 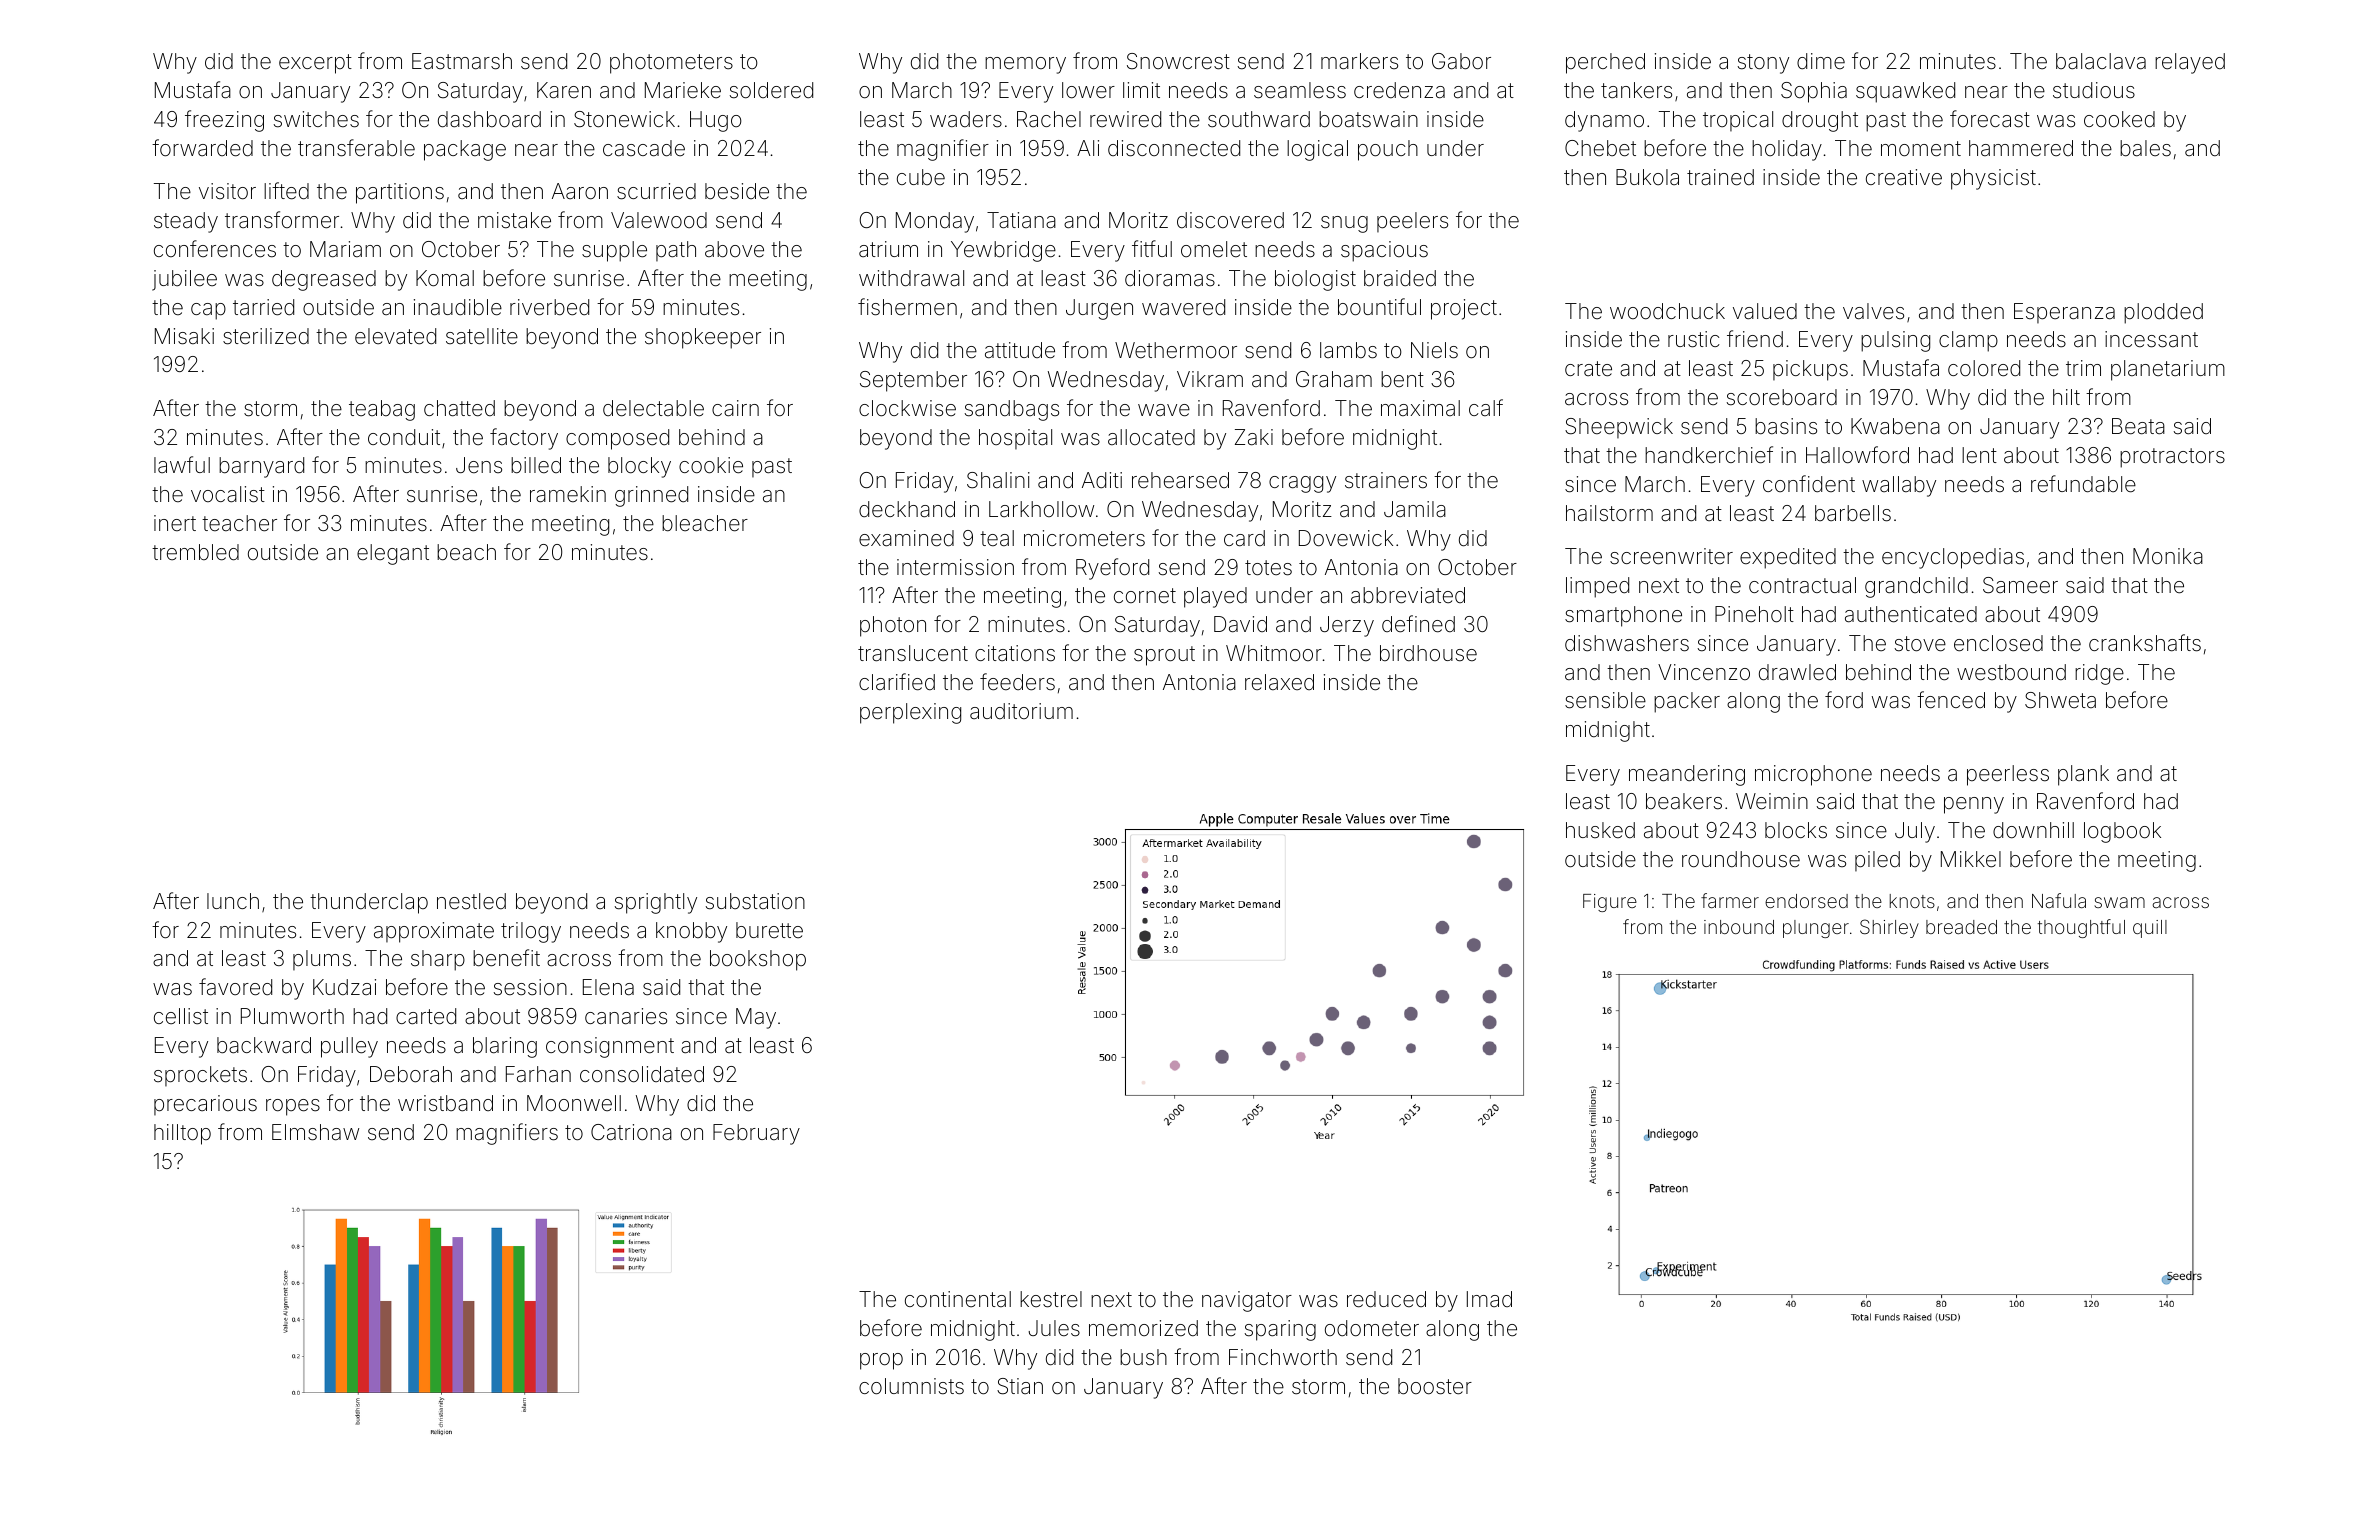 I want to click on birdhouse, so click(x=1428, y=653).
